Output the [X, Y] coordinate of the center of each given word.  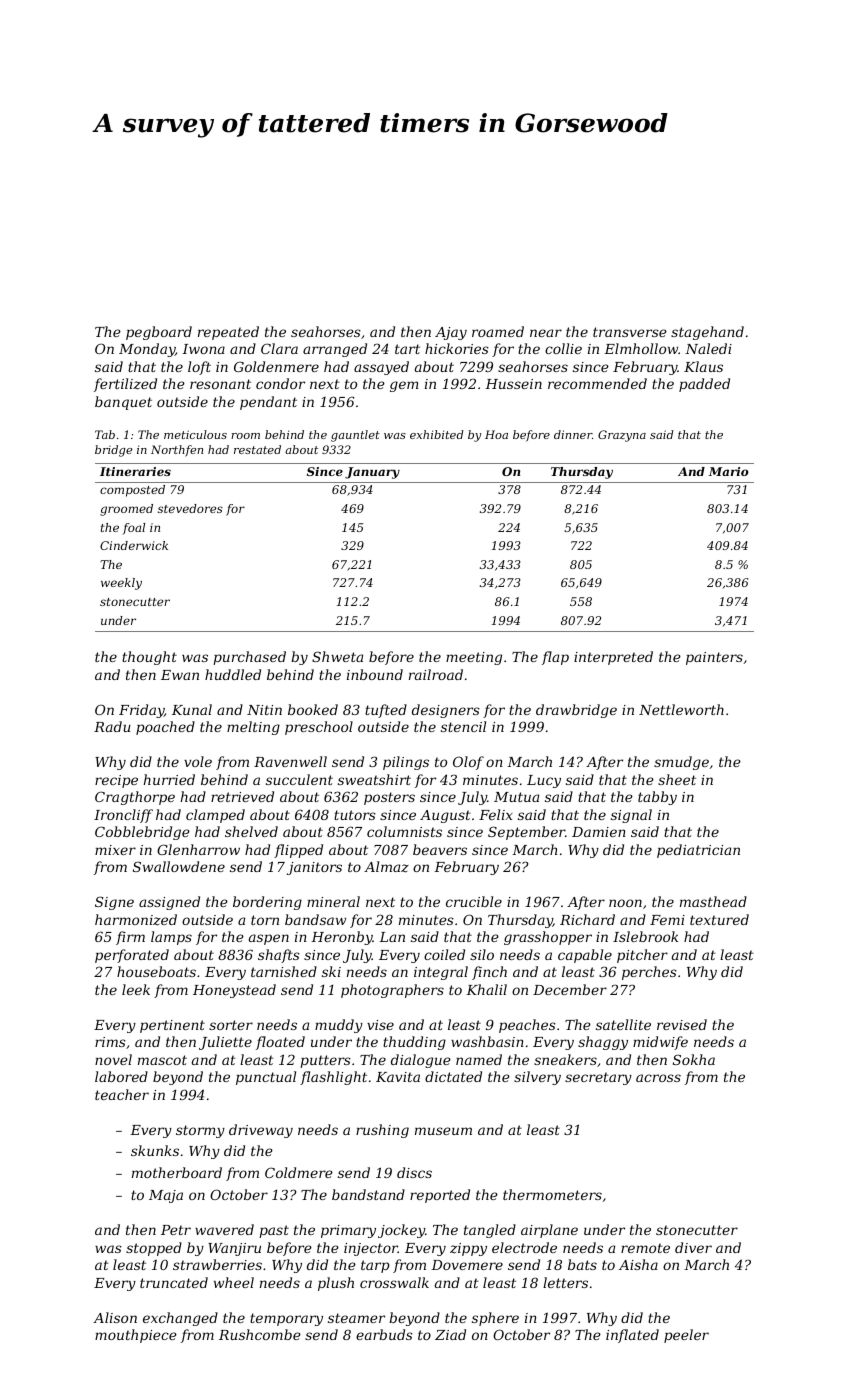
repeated [228, 333]
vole [198, 761]
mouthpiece [136, 1336]
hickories [457, 348]
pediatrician [698, 851]
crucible [474, 901]
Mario [729, 471]
